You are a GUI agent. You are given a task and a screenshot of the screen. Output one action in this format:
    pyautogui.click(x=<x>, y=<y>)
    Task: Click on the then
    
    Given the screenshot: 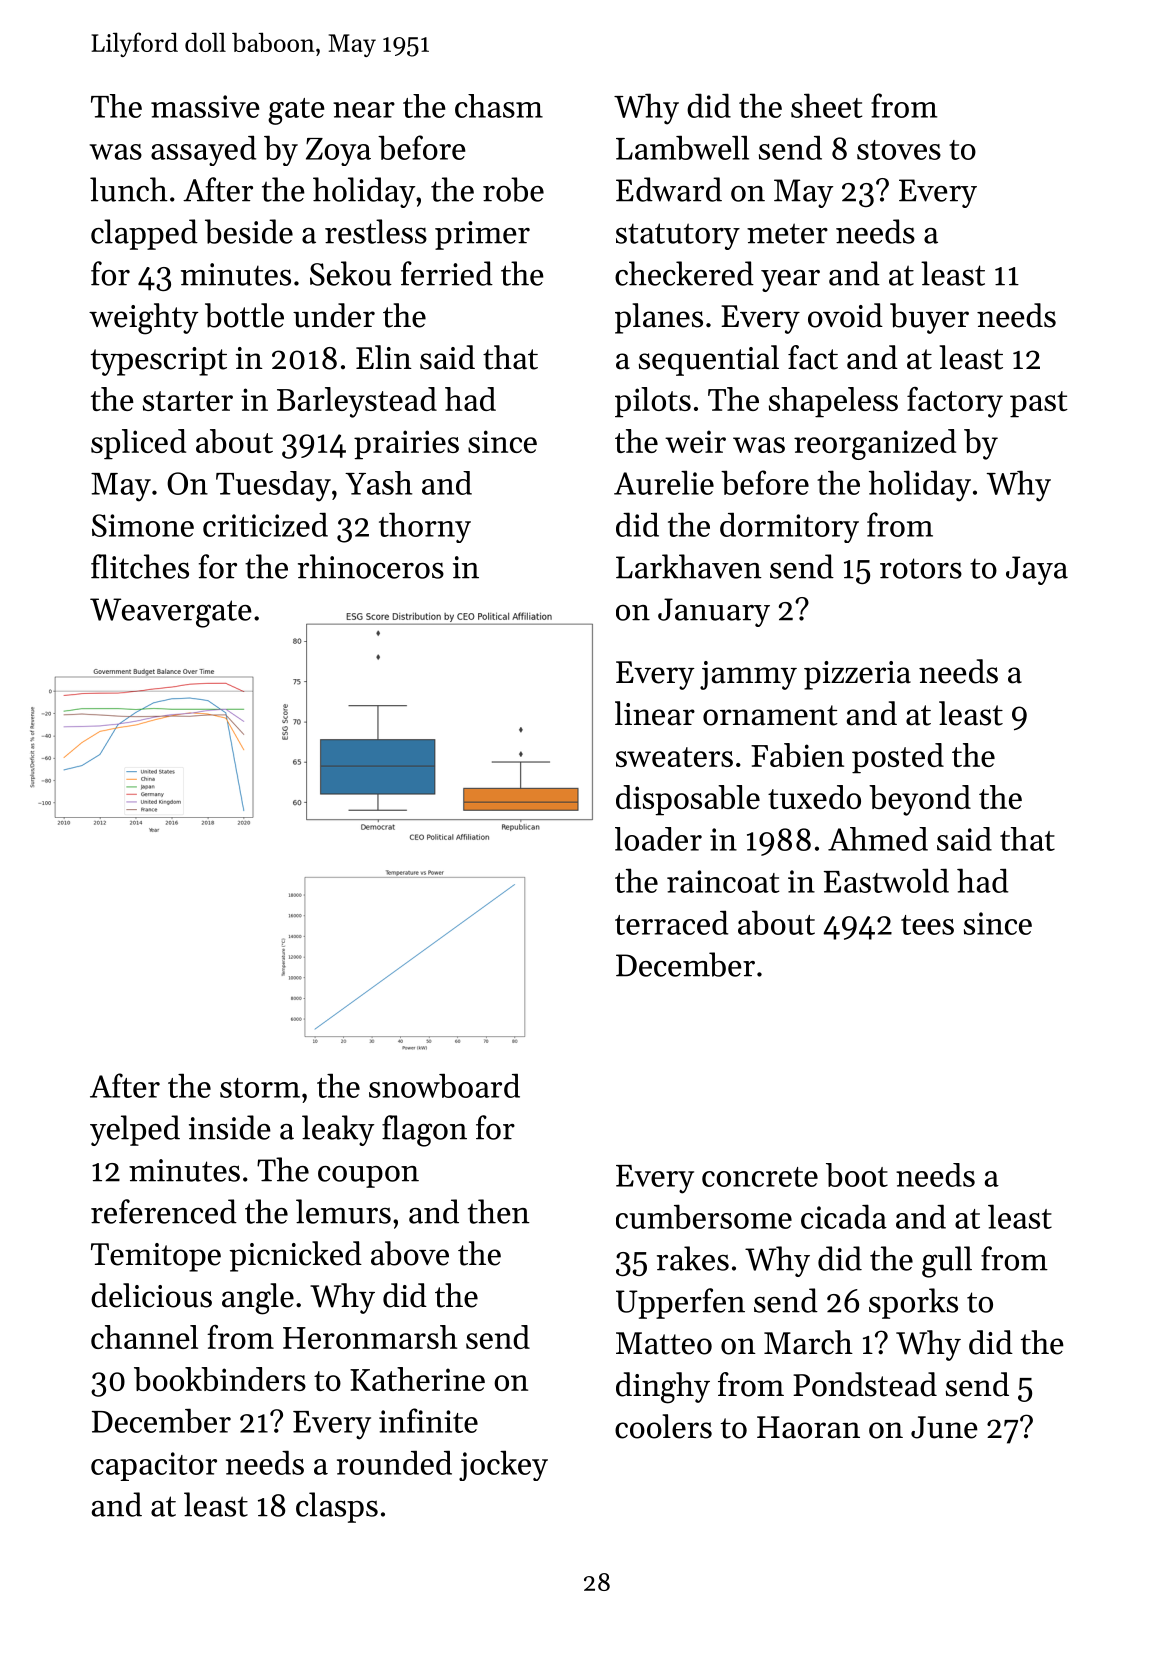 What is the action you would take?
    pyautogui.click(x=499, y=1211)
